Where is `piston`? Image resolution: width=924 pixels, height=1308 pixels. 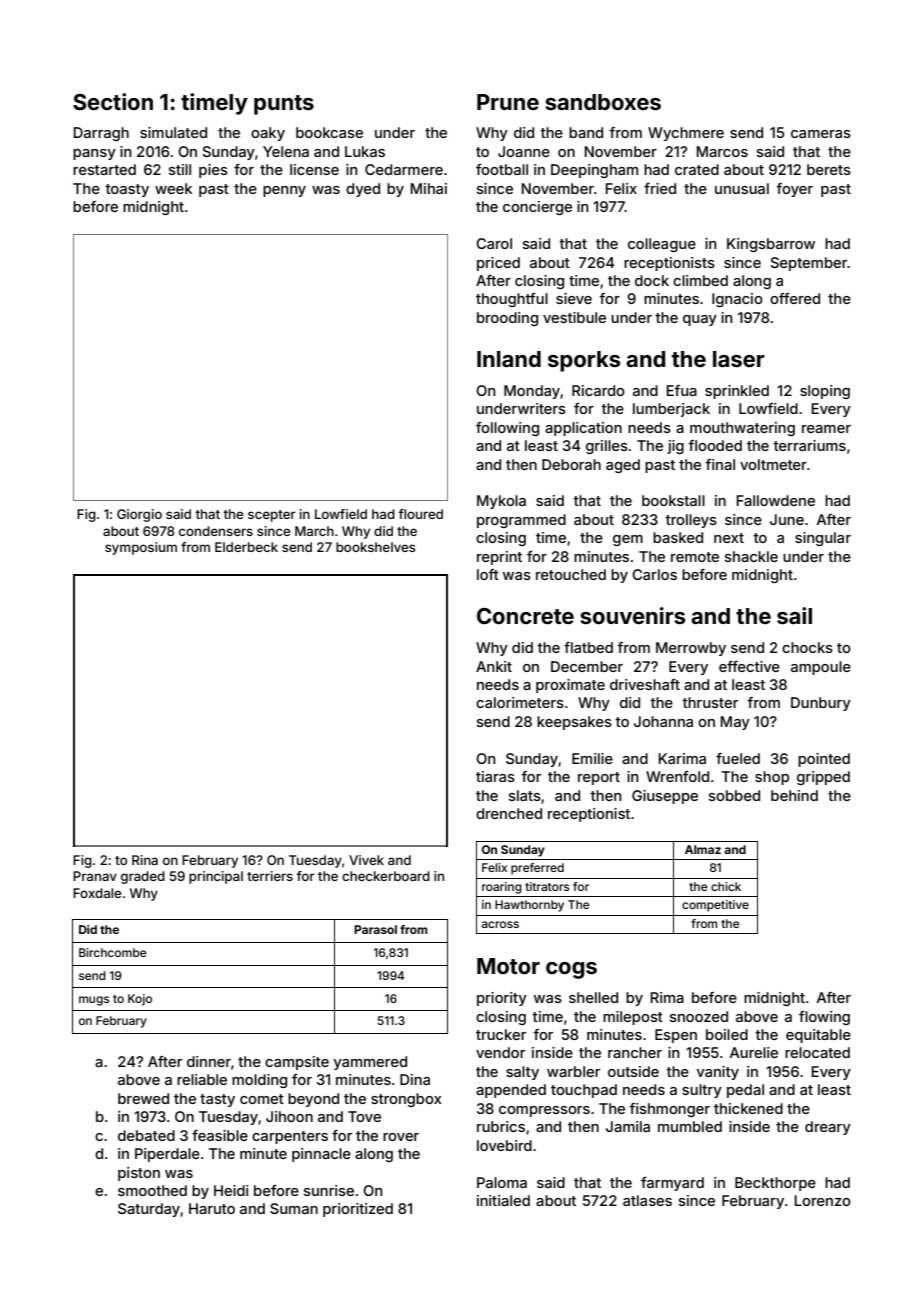 piston is located at coordinates (139, 1174).
